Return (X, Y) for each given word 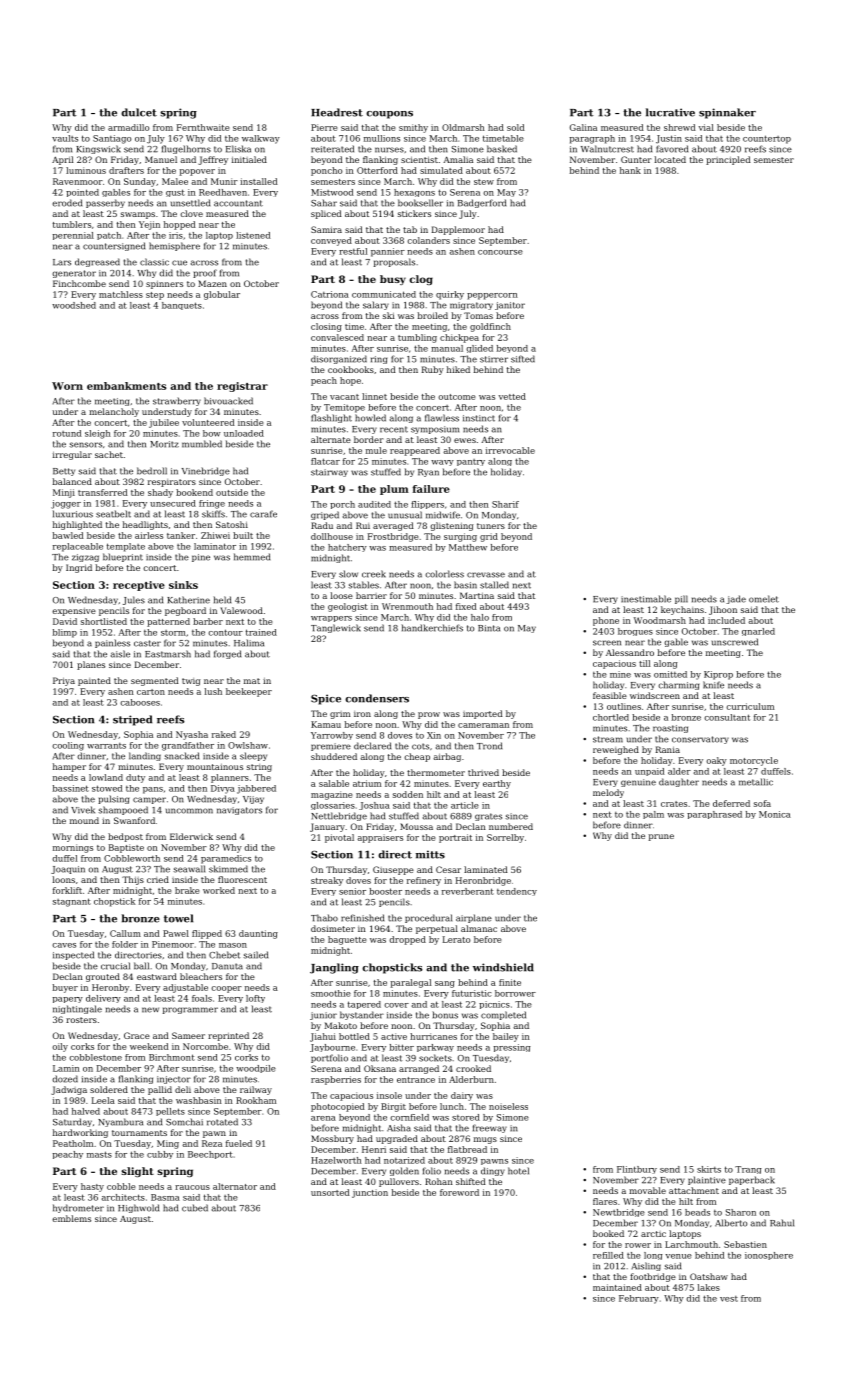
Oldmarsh (463, 127)
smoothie (331, 993)
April (62, 160)
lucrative (670, 112)
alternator (235, 1186)
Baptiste (126, 848)
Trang (748, 1170)
